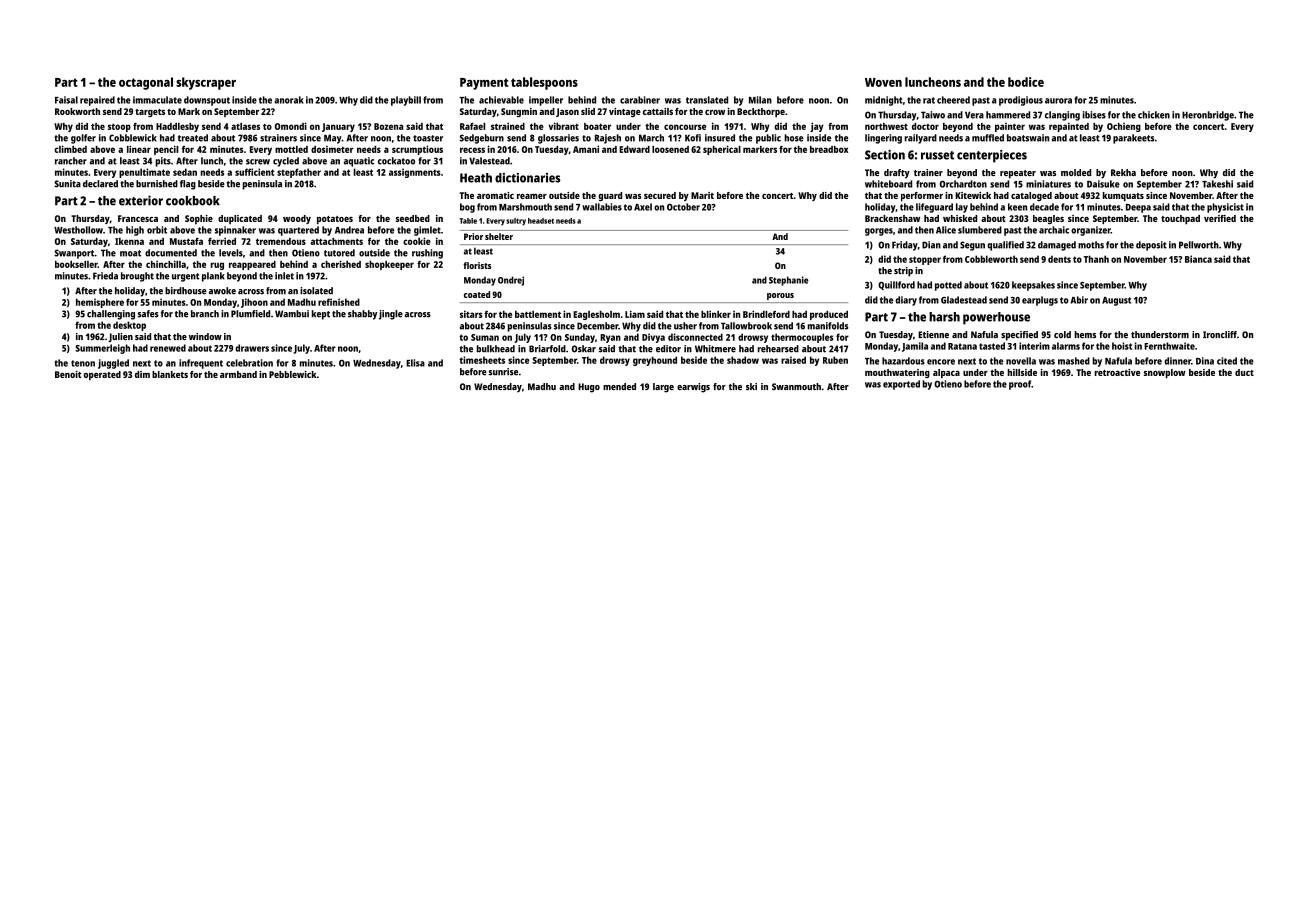 Image resolution: width=1308 pixels, height=924 pixels. Describe the element at coordinates (1026, 82) in the screenshot. I see `bodice` at that location.
